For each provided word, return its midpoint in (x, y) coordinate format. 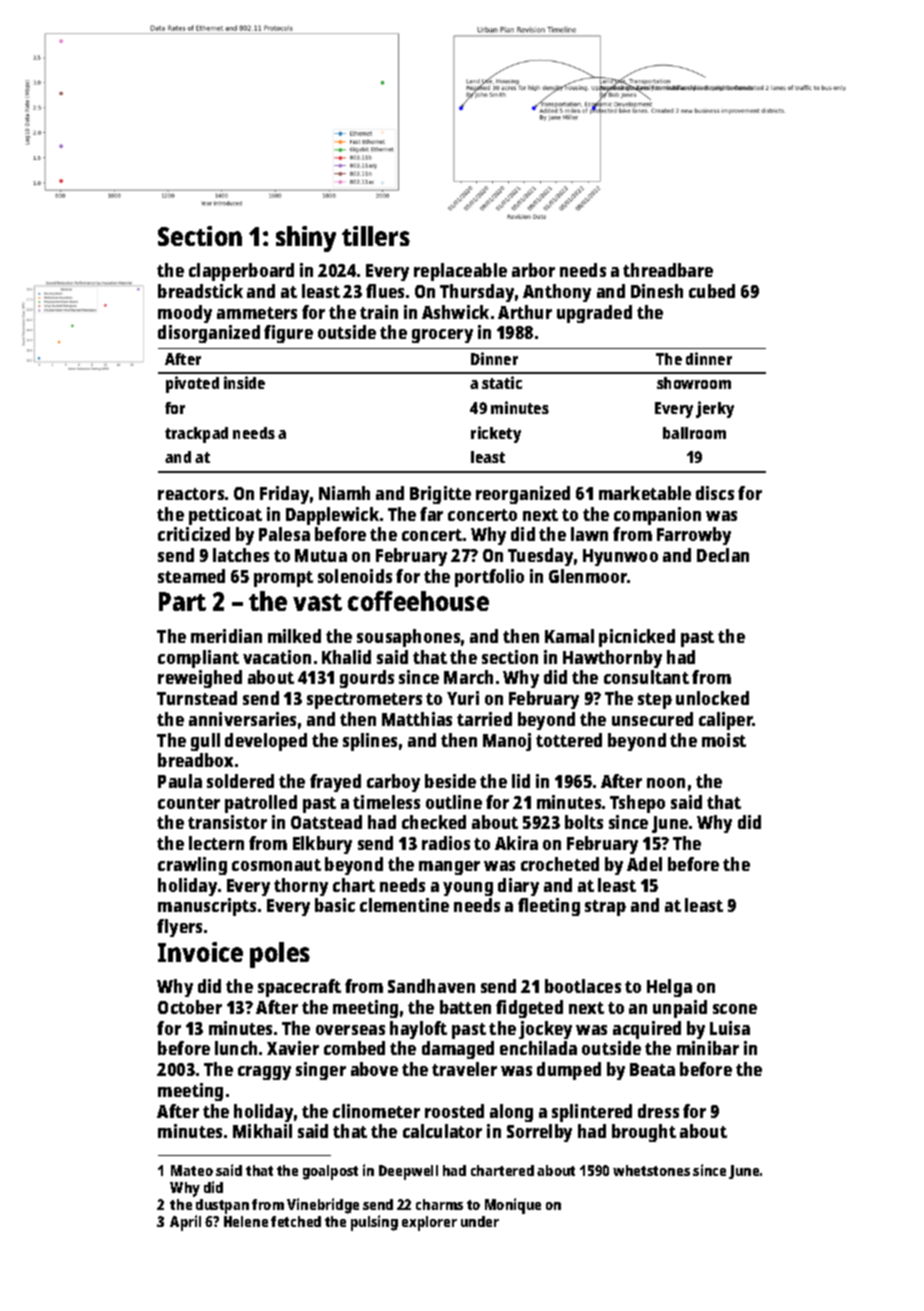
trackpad (196, 435)
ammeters (257, 313)
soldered (240, 781)
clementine (404, 905)
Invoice (200, 952)
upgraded (594, 314)
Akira (516, 843)
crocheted (560, 864)
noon (666, 783)
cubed (712, 291)
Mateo (192, 1170)
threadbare (668, 270)
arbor (533, 270)
